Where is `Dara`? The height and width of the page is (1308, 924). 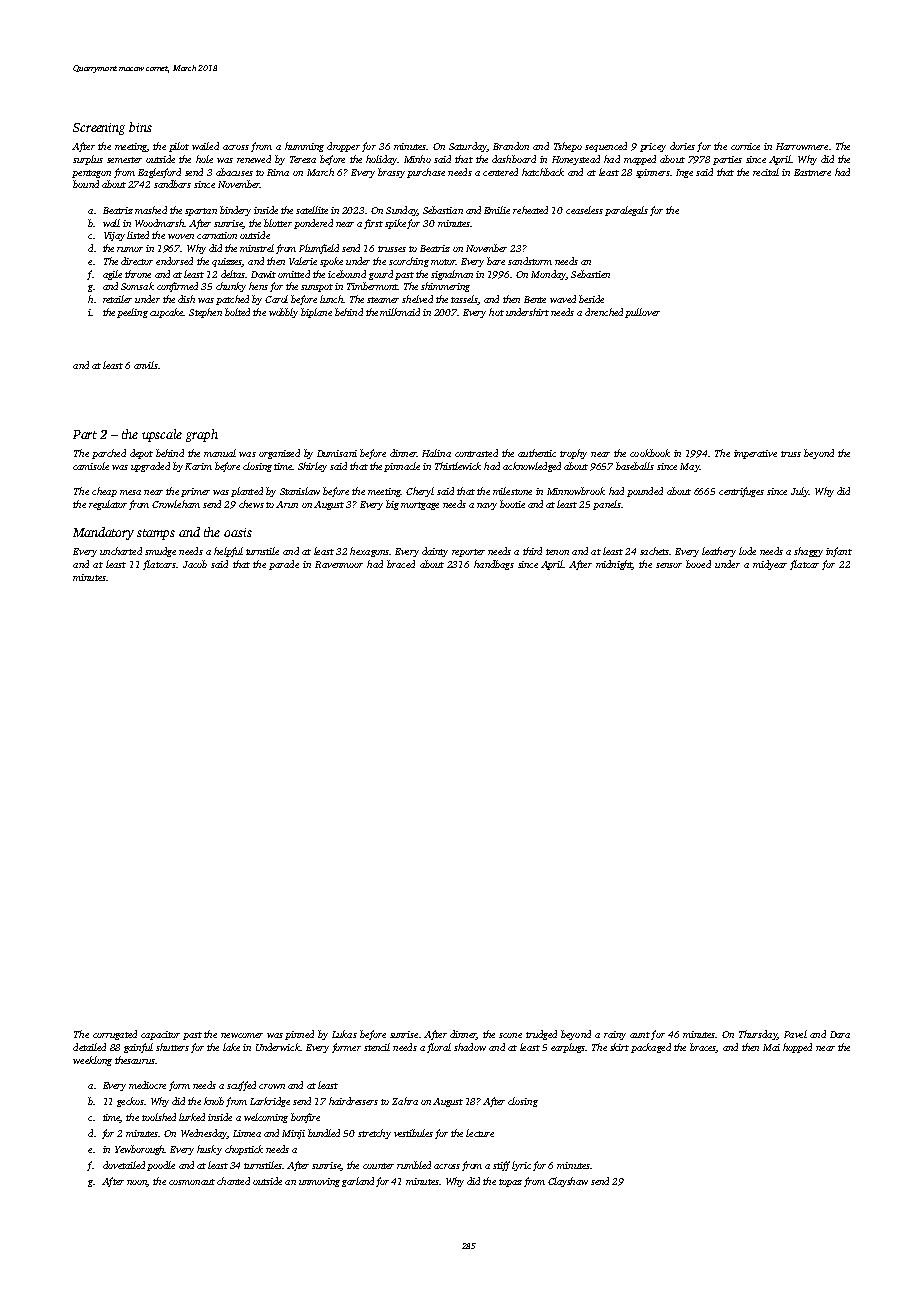 Dara is located at coordinates (840, 1034).
